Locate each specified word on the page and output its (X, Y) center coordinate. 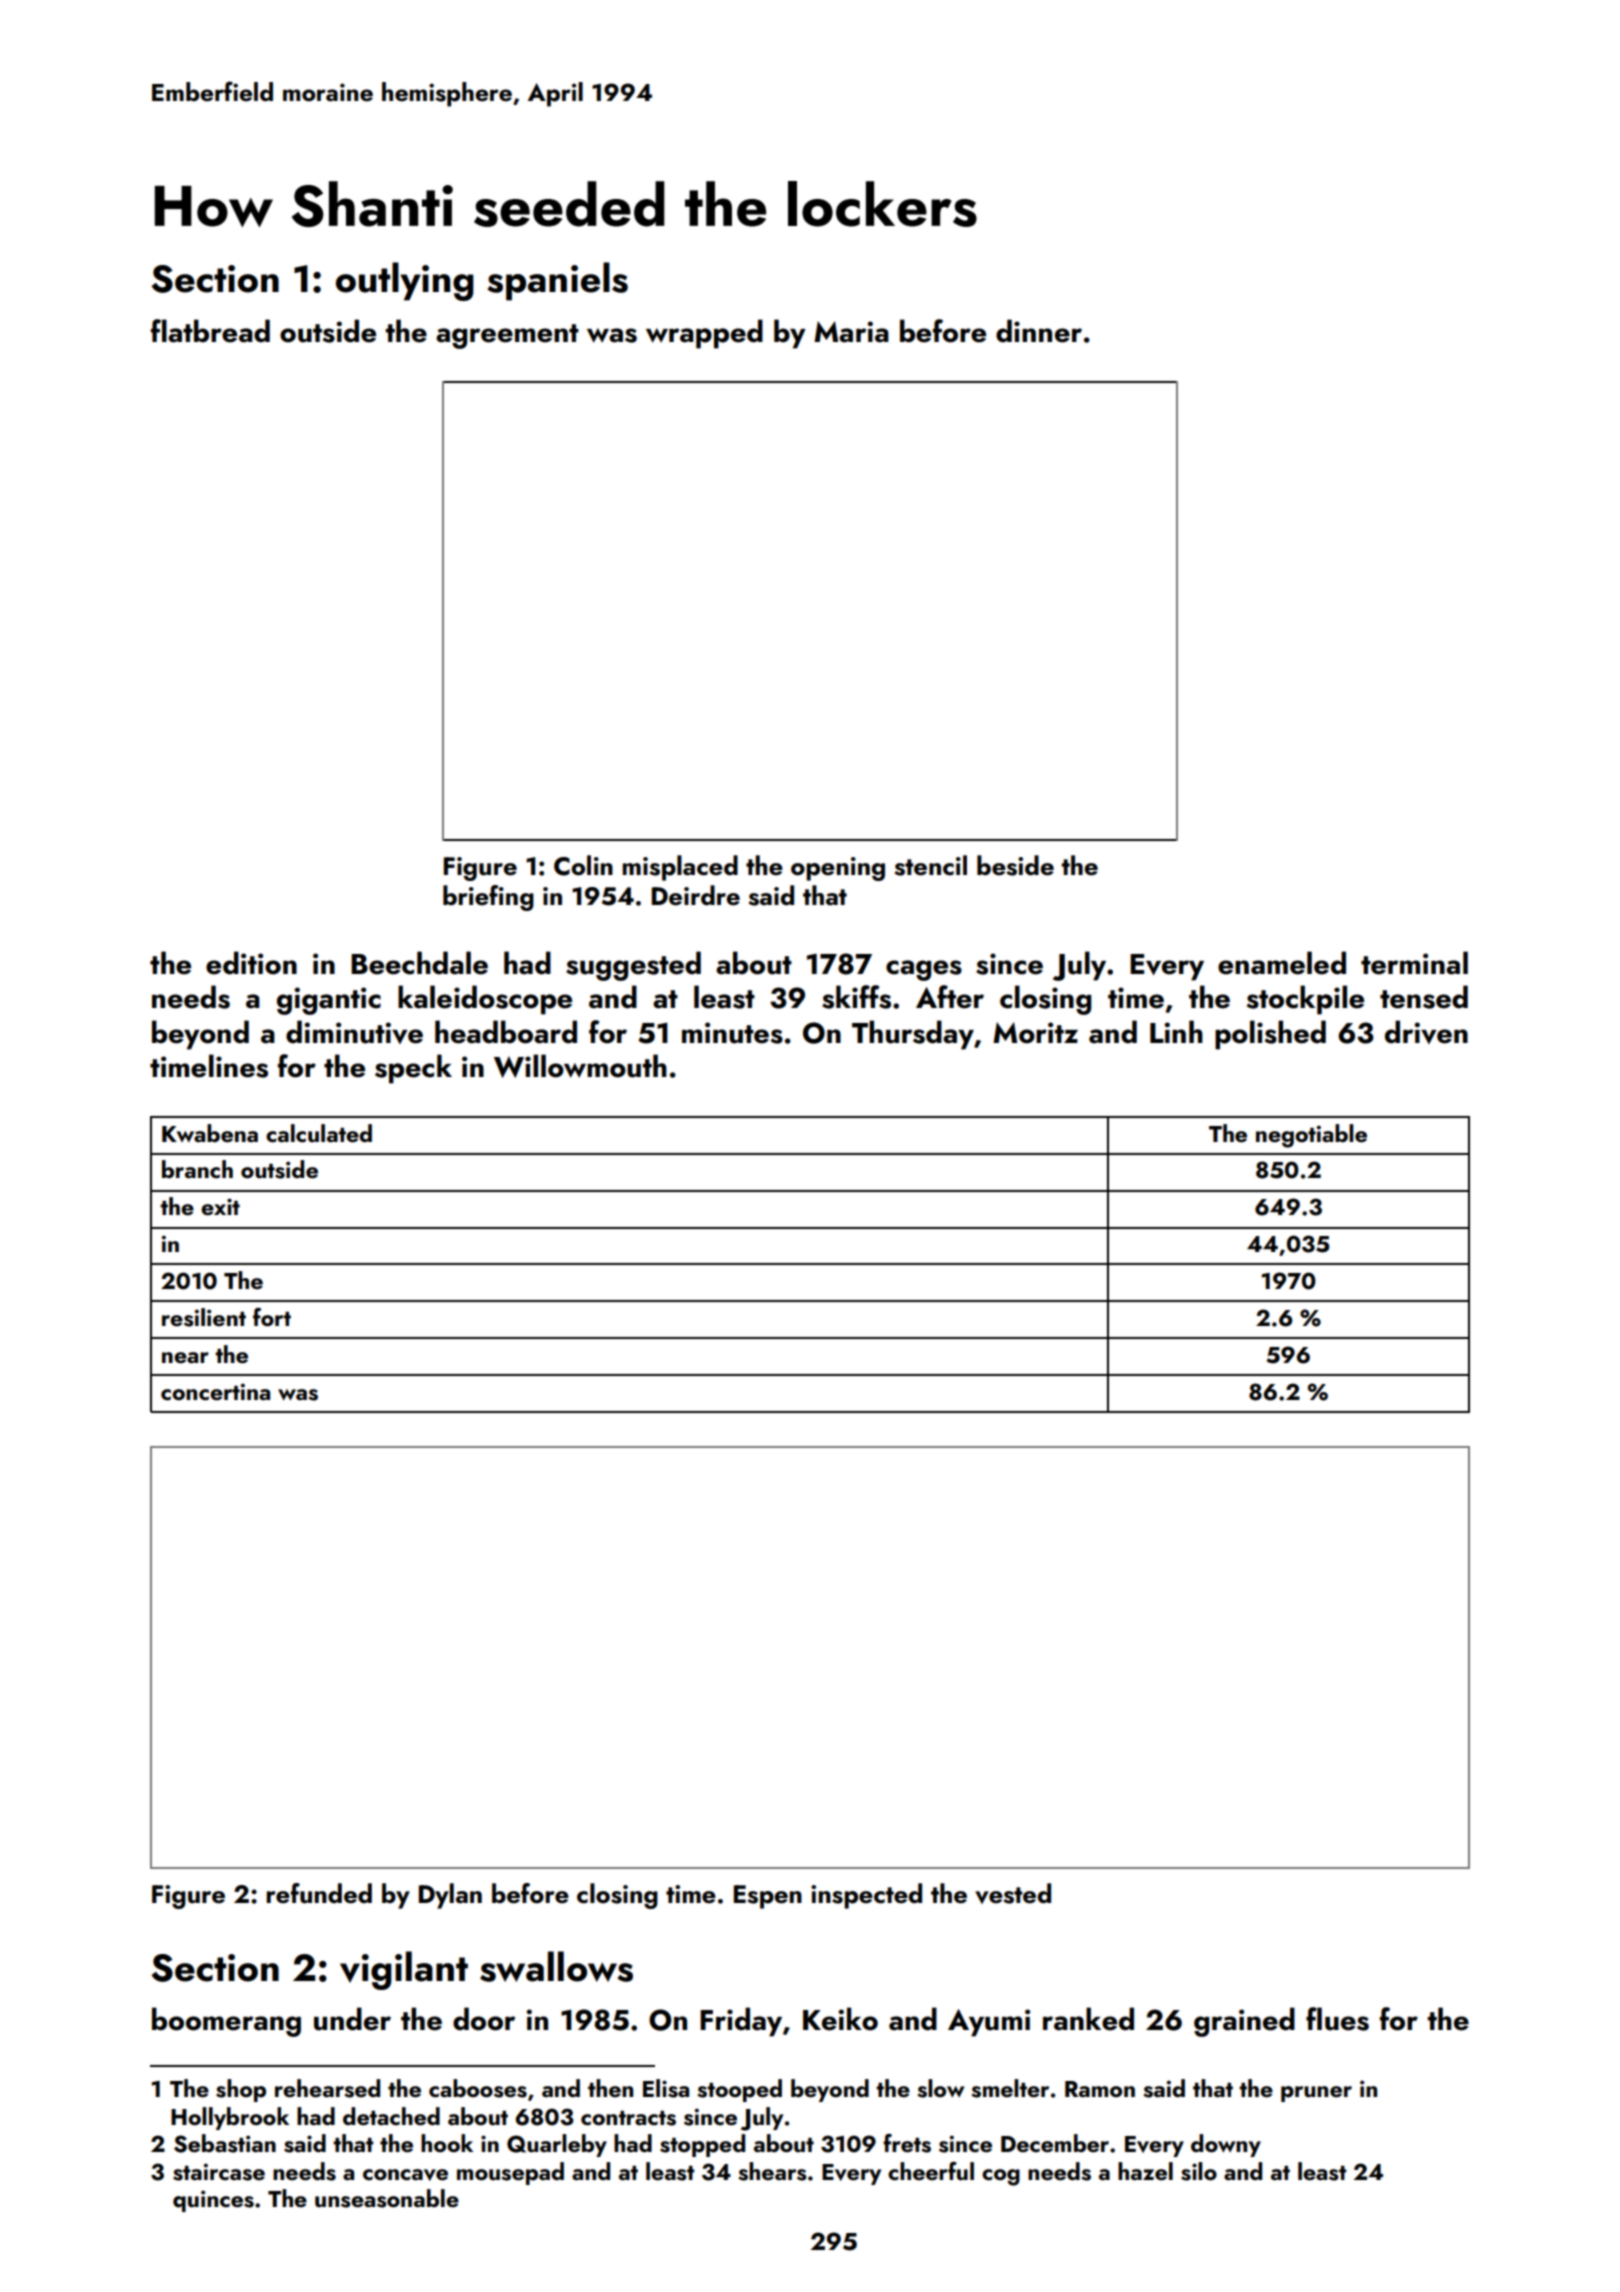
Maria (851, 332)
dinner (1039, 331)
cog (1001, 2177)
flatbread (210, 331)
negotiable (1311, 1136)
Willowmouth (580, 1066)
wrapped (704, 334)
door (484, 2019)
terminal (1414, 963)
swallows (556, 1966)
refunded (319, 1893)
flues (1337, 2019)
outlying (405, 281)
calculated (319, 1133)
